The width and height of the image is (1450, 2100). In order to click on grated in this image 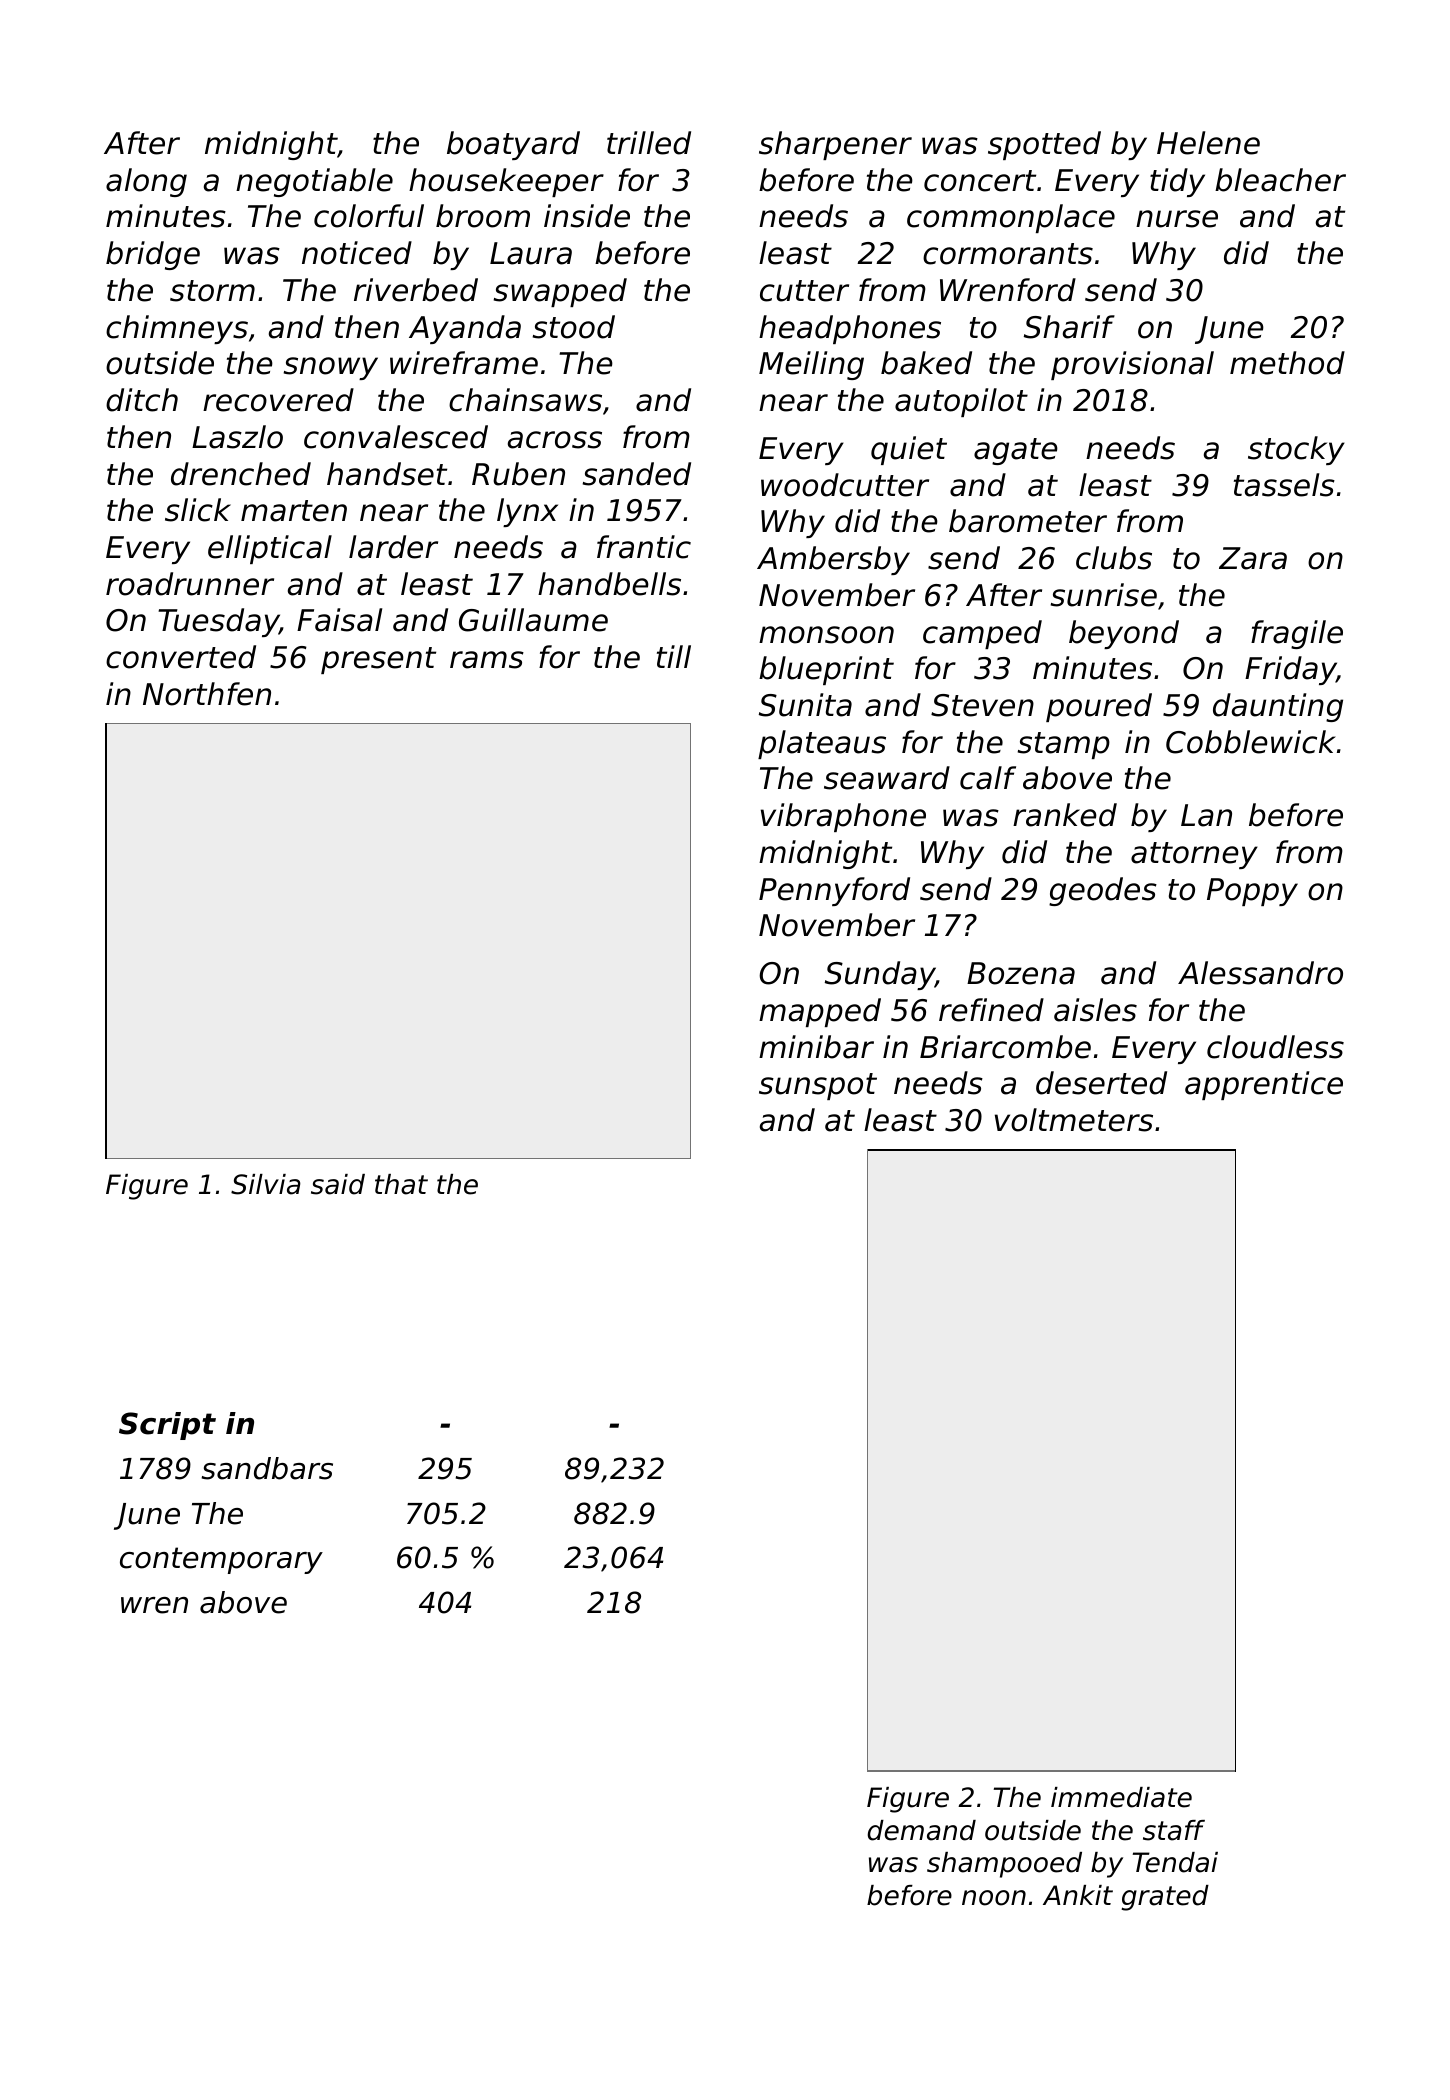, I will do `click(1165, 1898)`.
